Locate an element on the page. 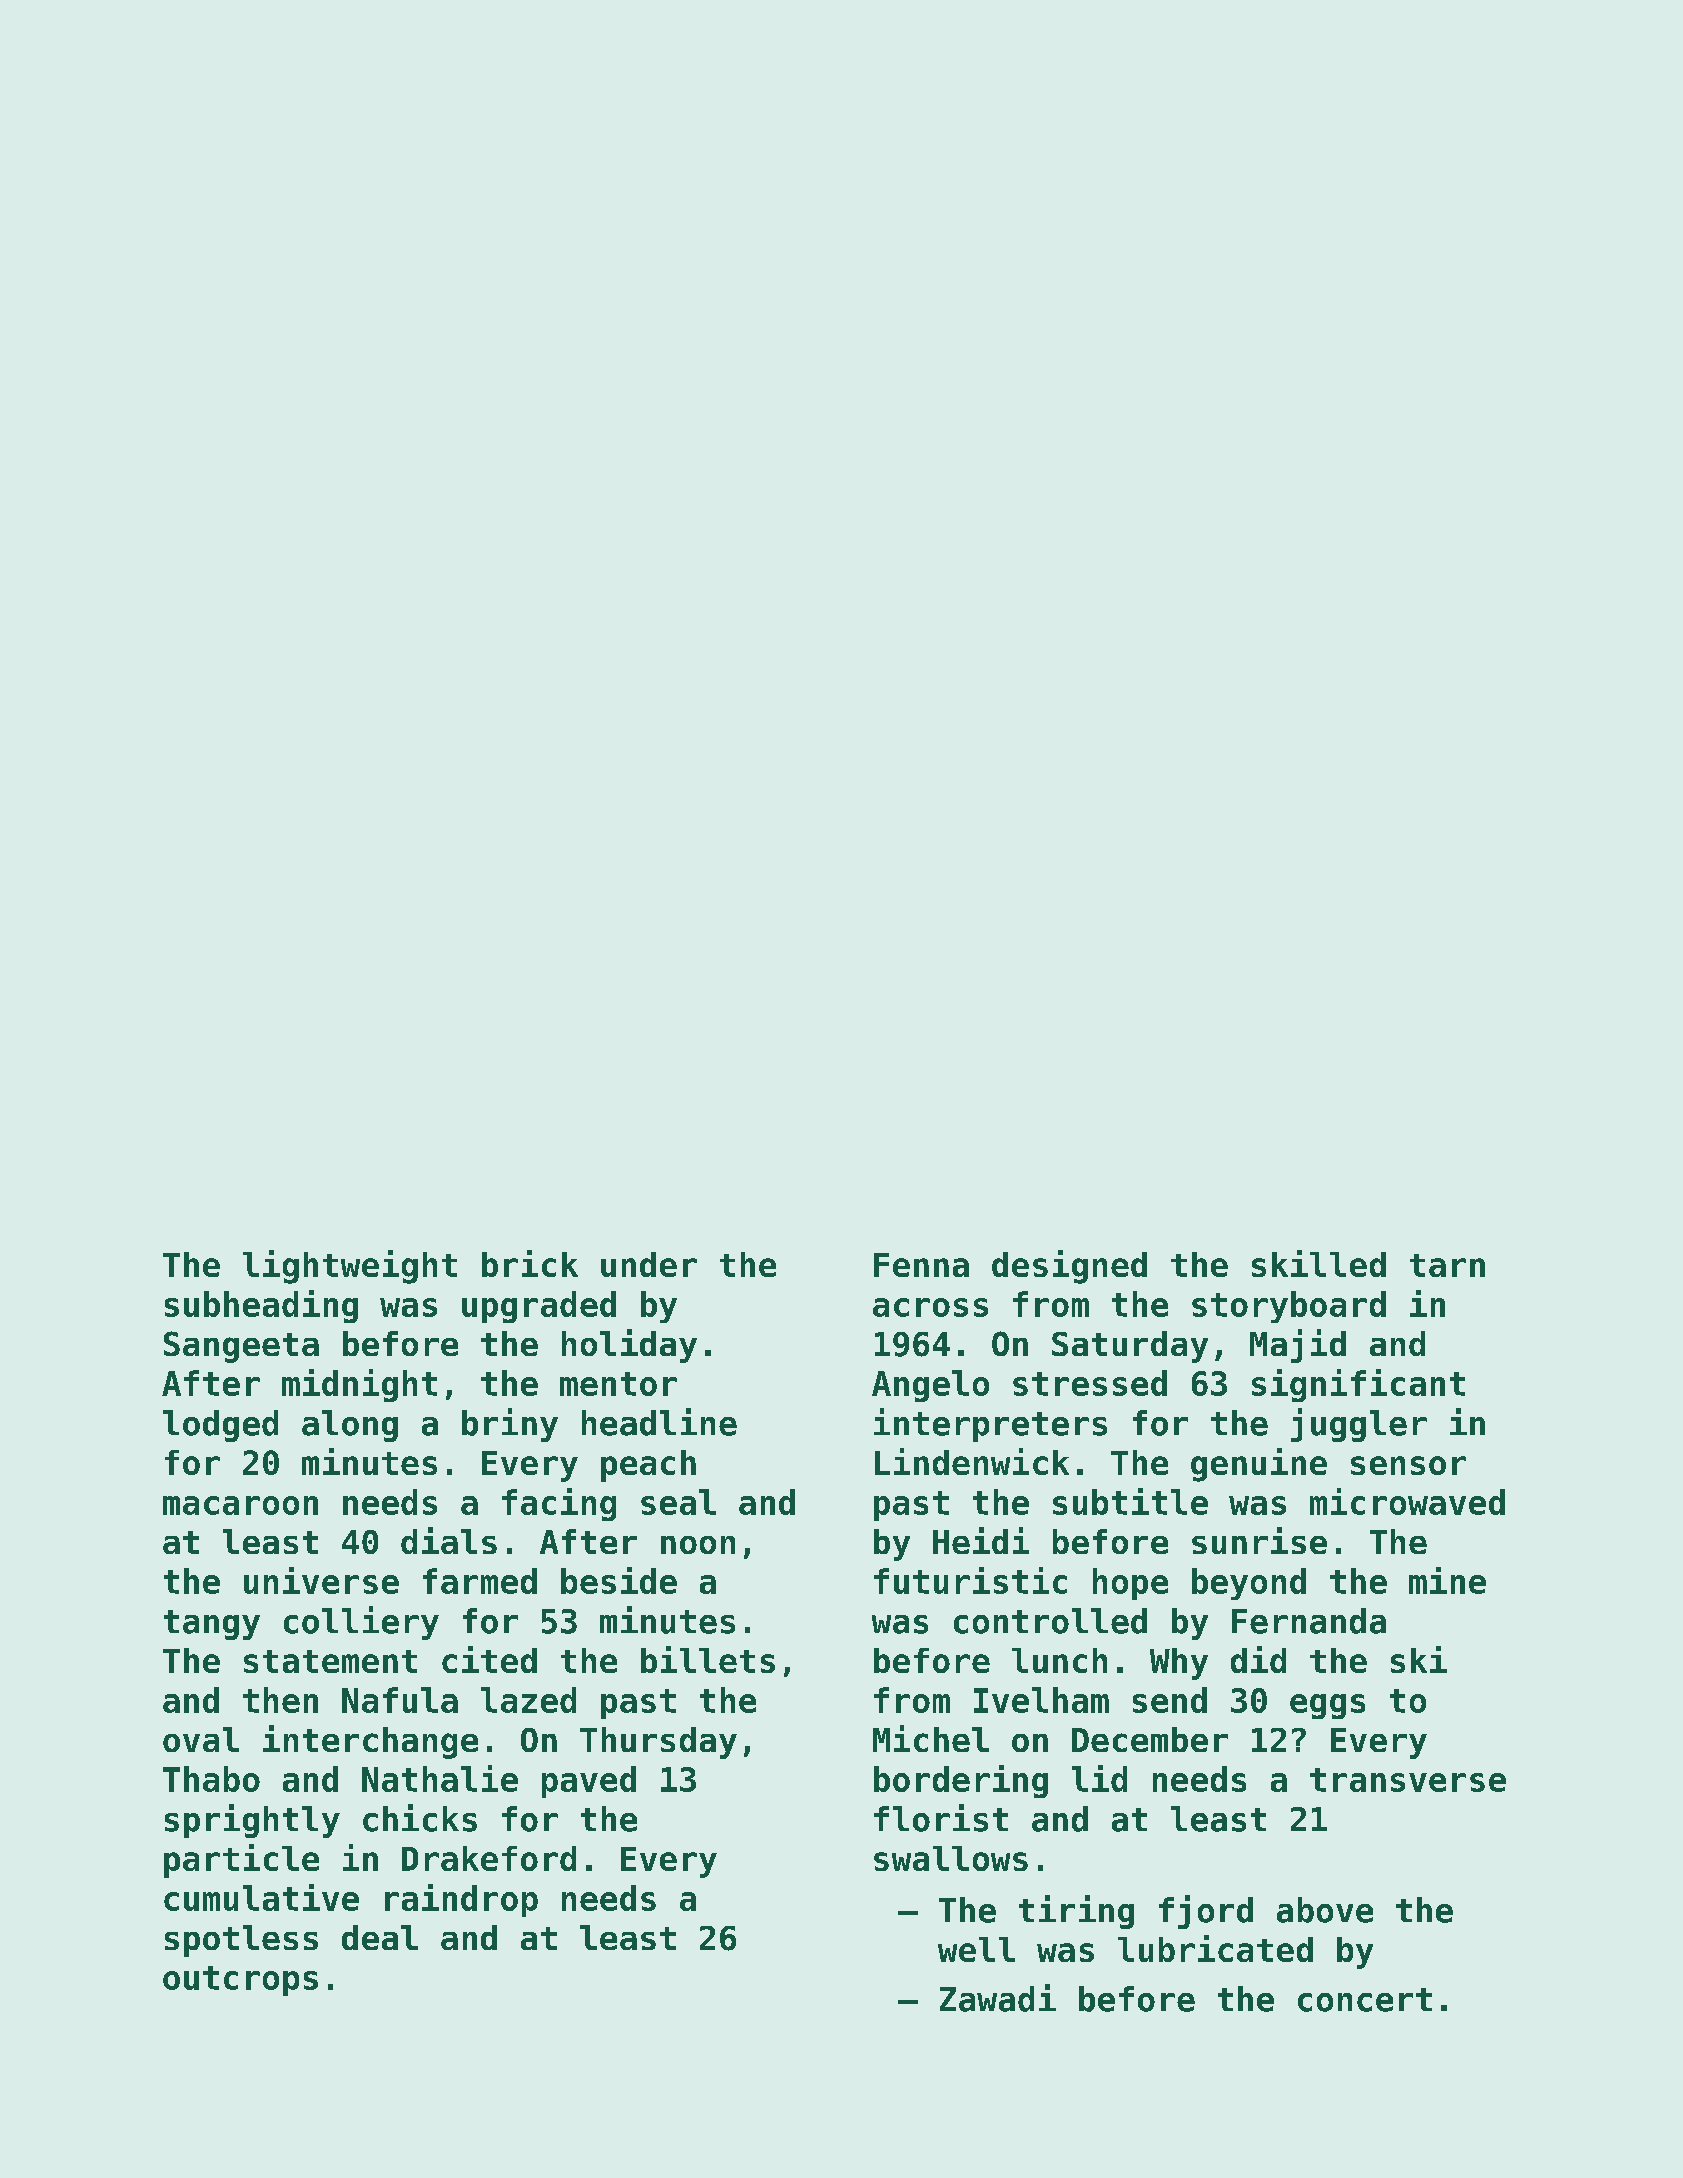  transverse is located at coordinates (1408, 1780).
